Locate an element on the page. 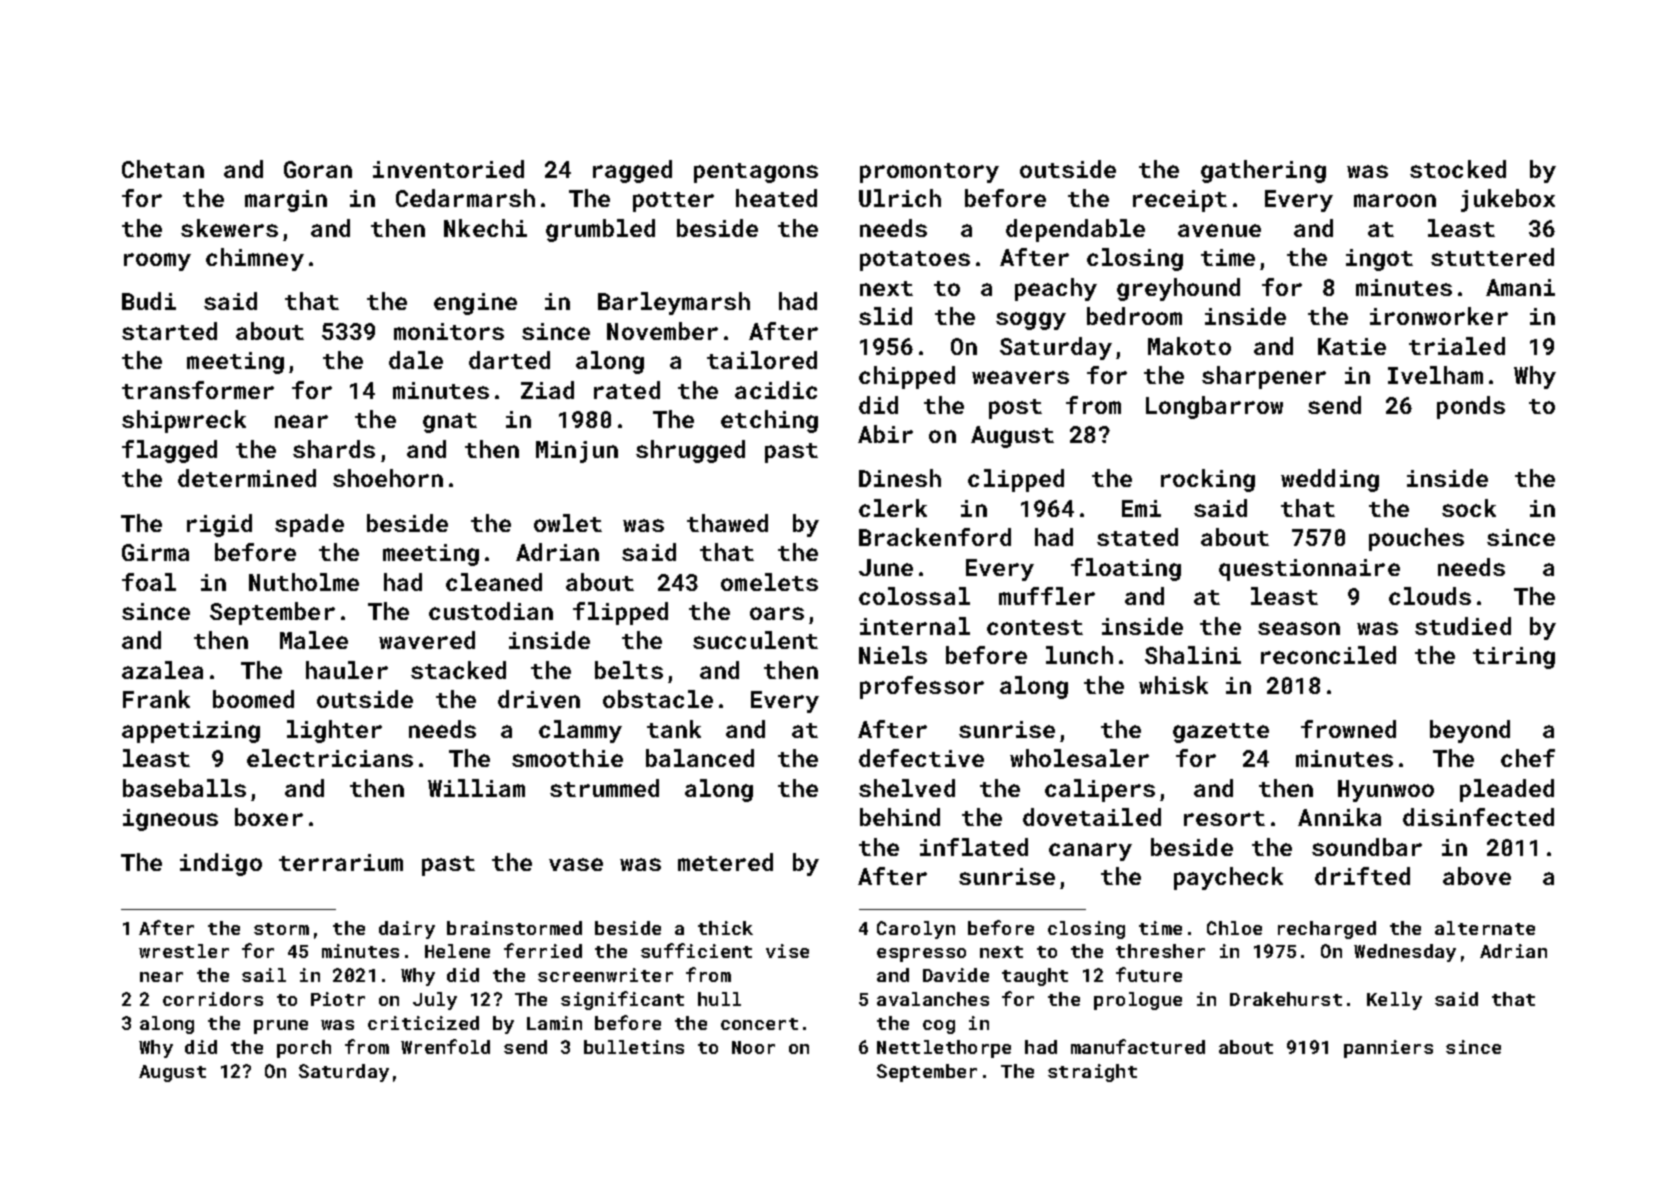 The height and width of the document is (1186, 1678). wedding is located at coordinates (1330, 480).
